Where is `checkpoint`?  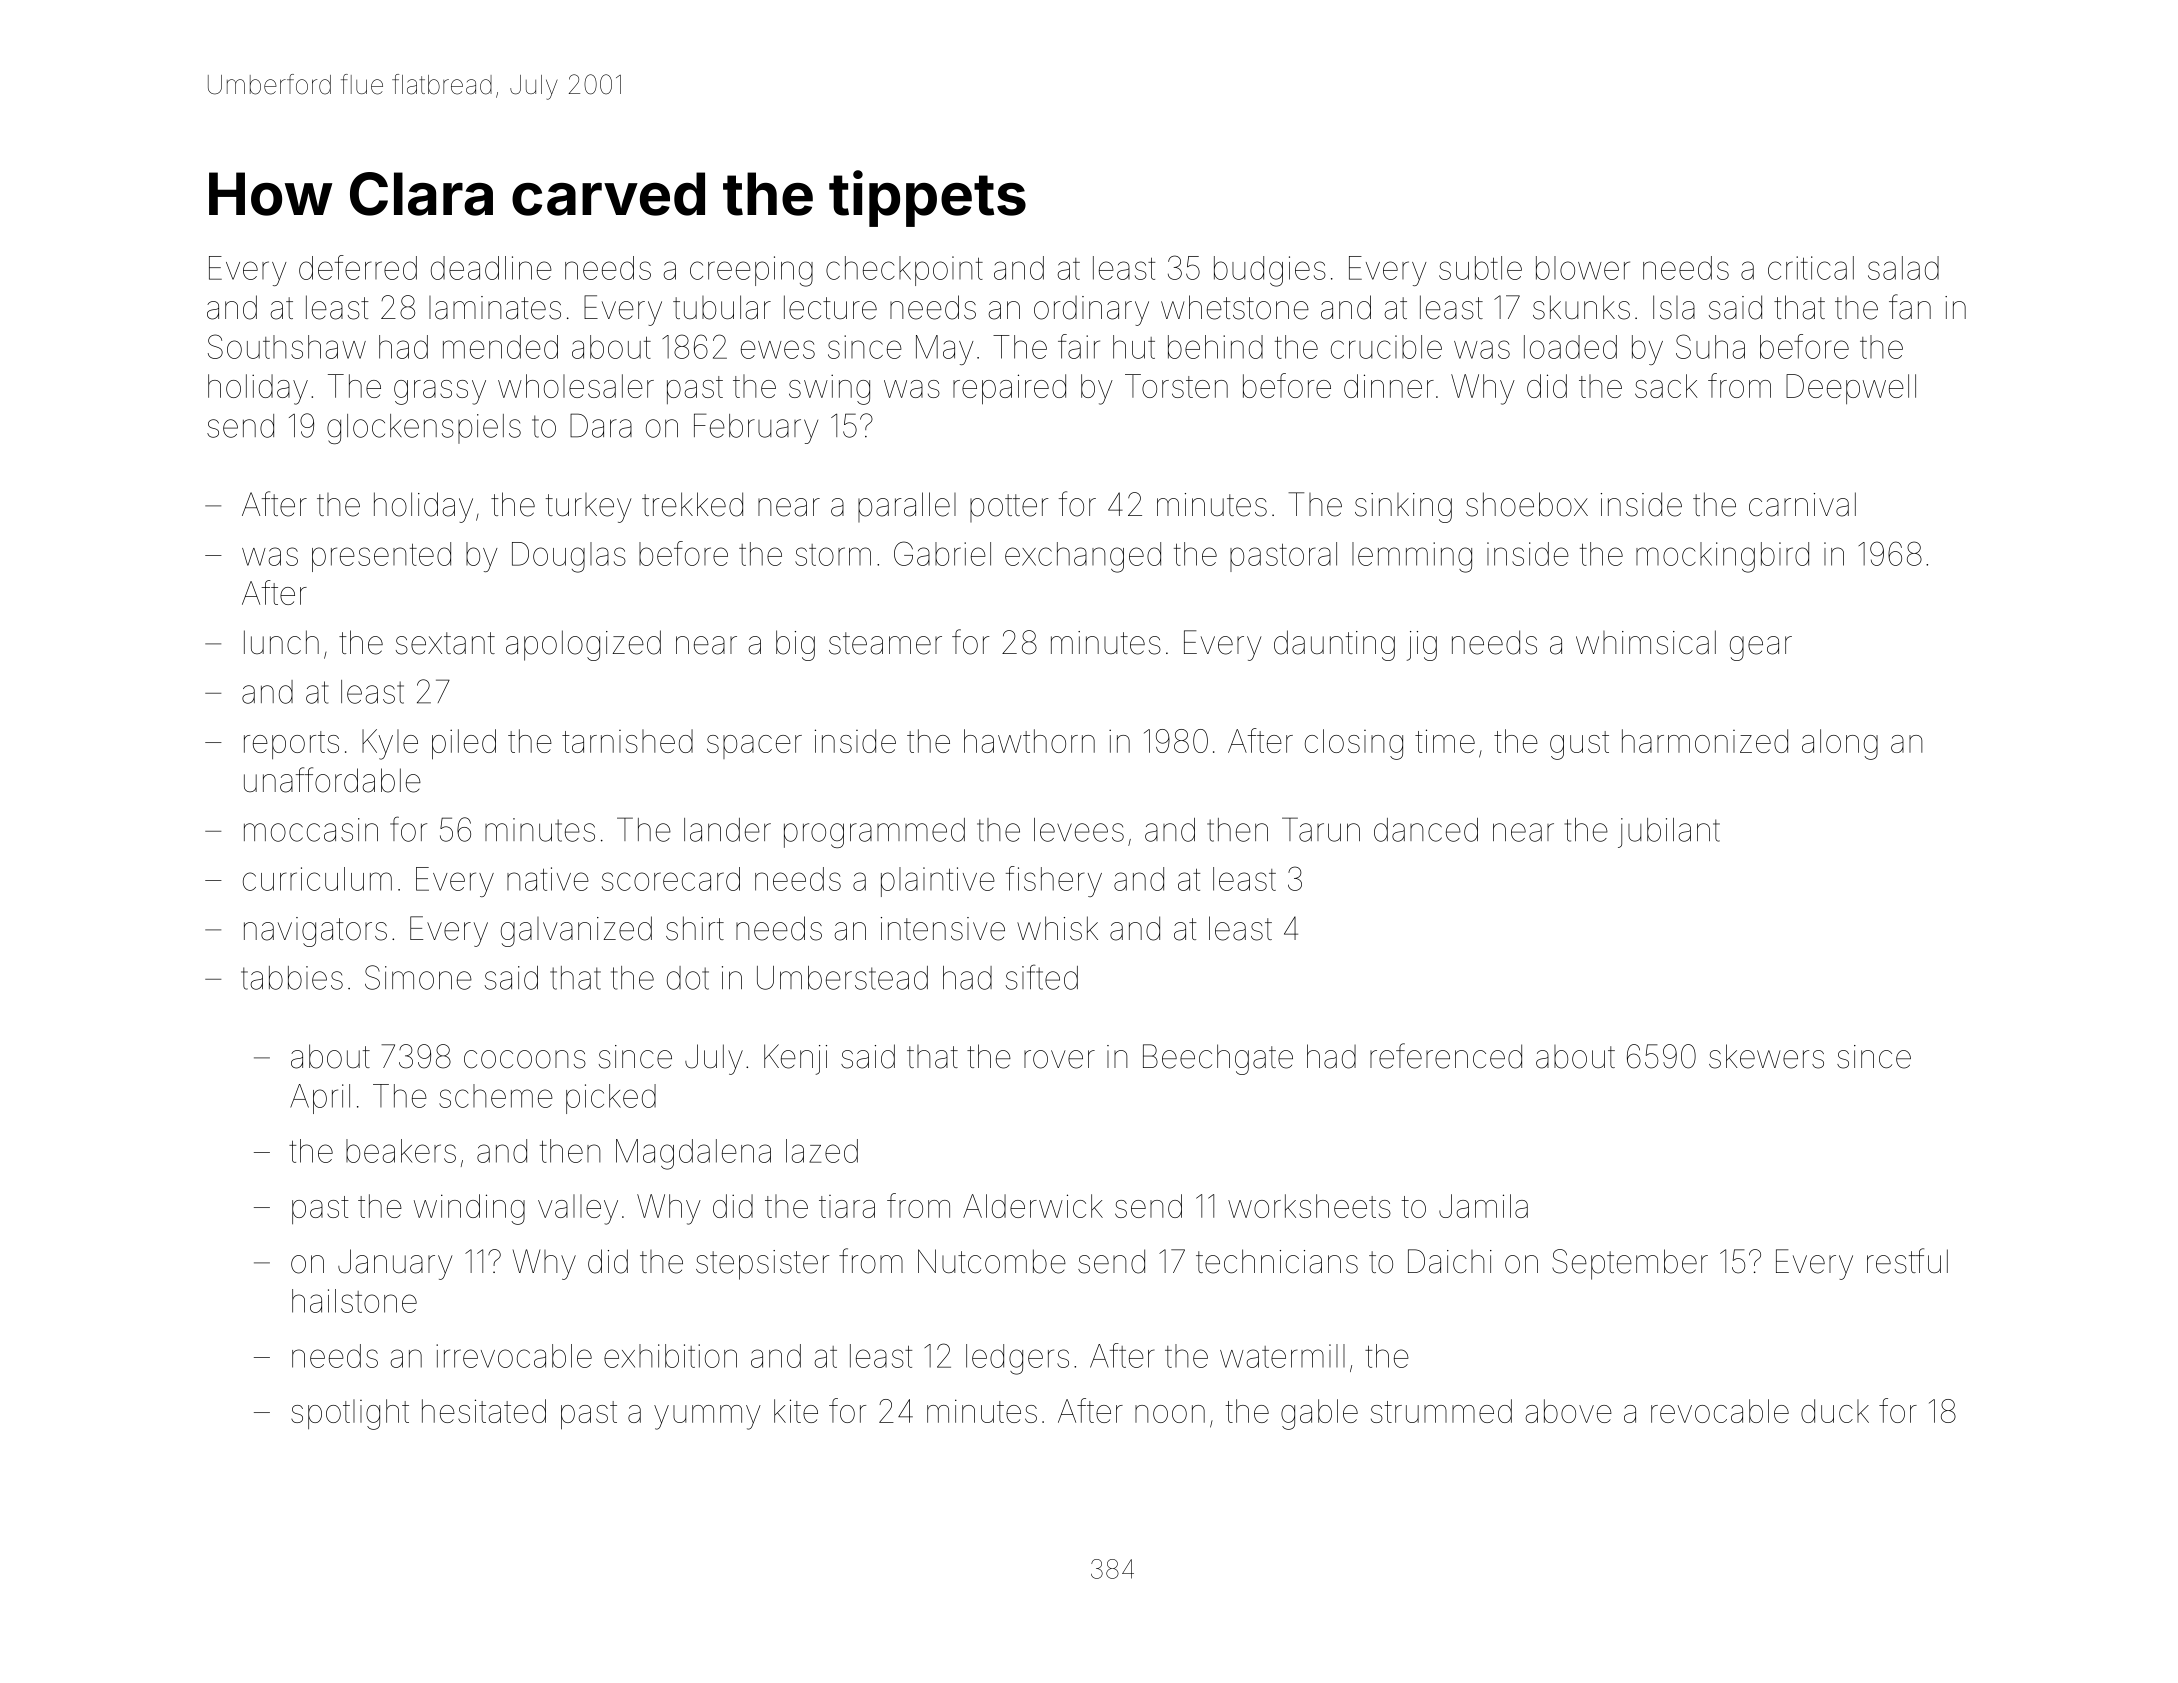
checkpoint is located at coordinates (904, 271).
